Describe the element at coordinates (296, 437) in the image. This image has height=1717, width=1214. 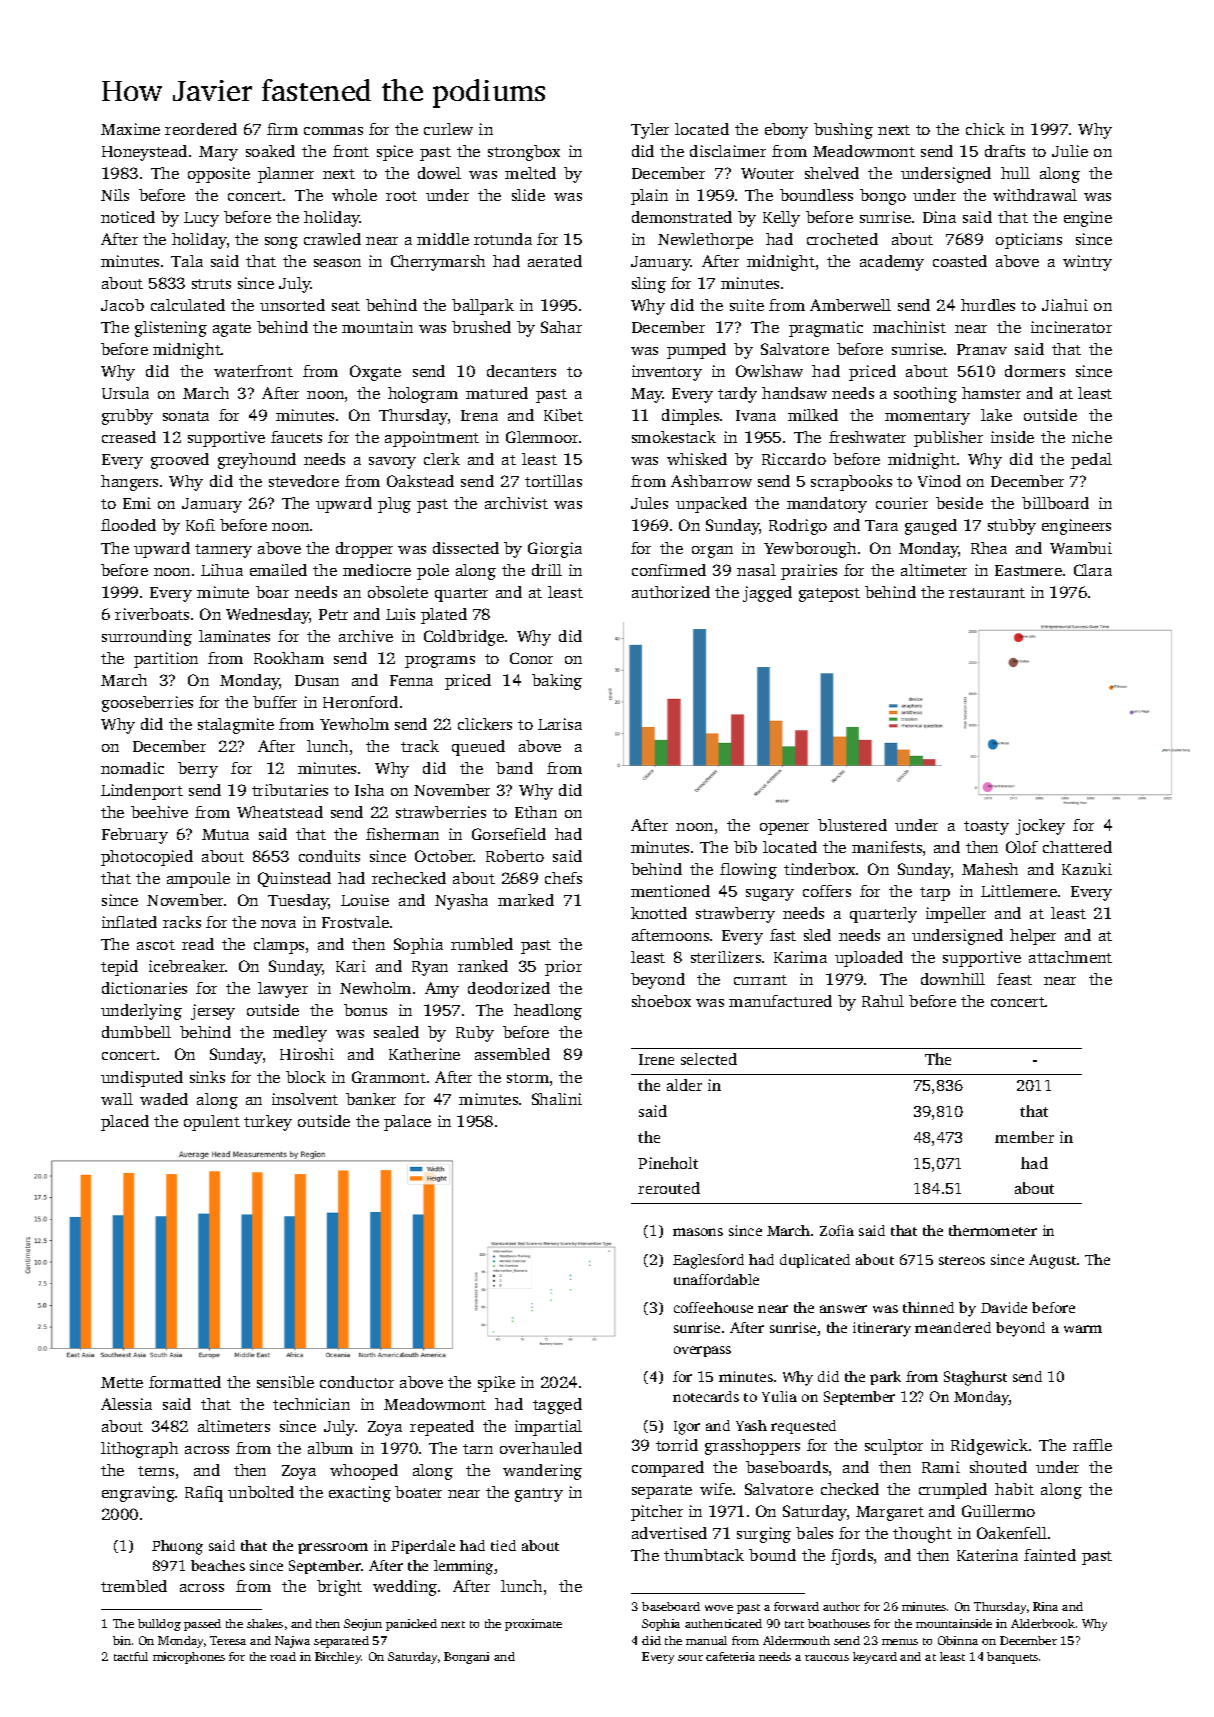
I see `faucets` at that location.
